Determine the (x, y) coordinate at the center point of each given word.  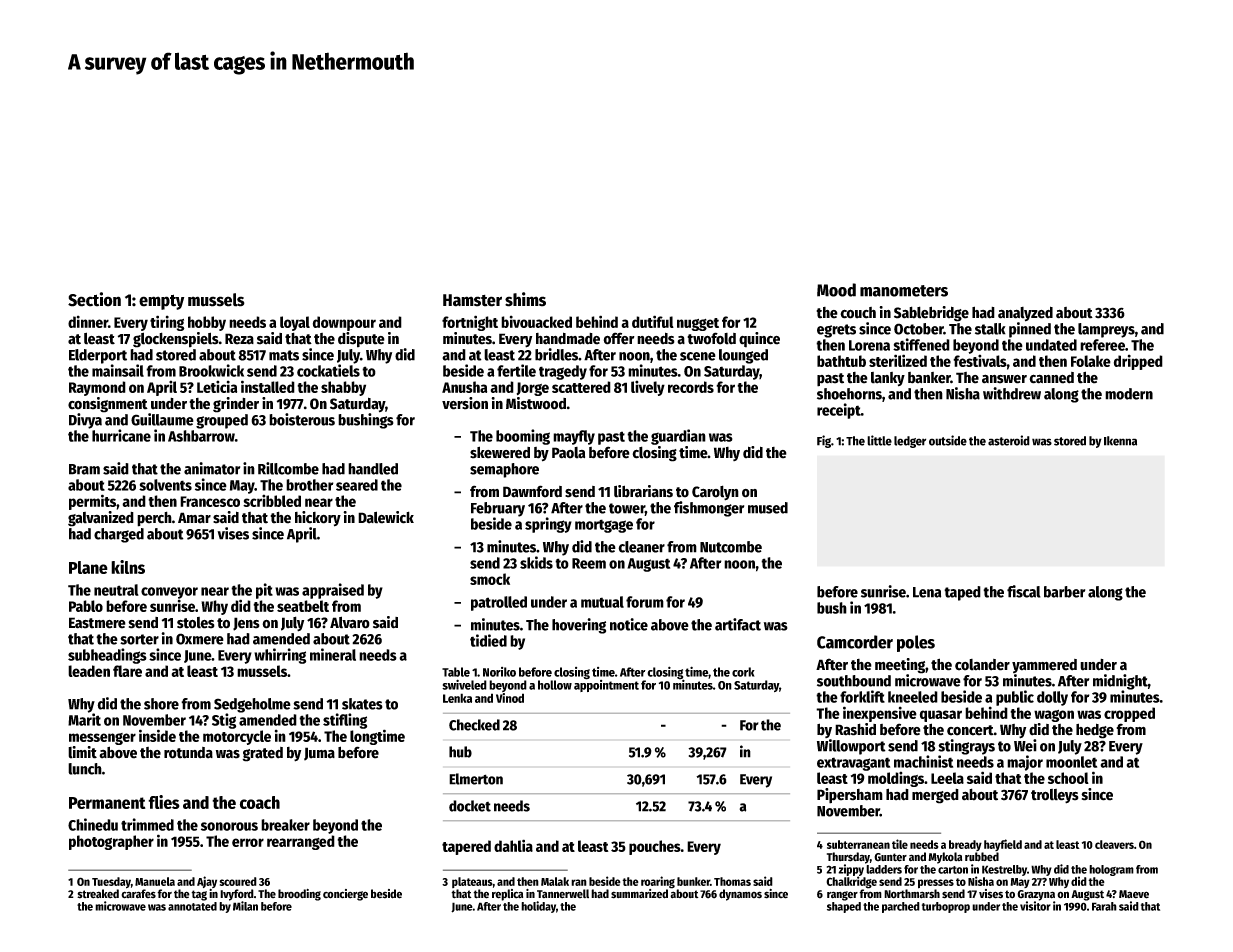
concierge (345, 895)
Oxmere (200, 639)
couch (858, 313)
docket (470, 806)
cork (743, 672)
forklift (862, 696)
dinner (88, 321)
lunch (85, 769)
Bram (84, 469)
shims (525, 299)
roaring (658, 882)
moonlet (1071, 762)
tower (627, 509)
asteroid (1009, 440)
